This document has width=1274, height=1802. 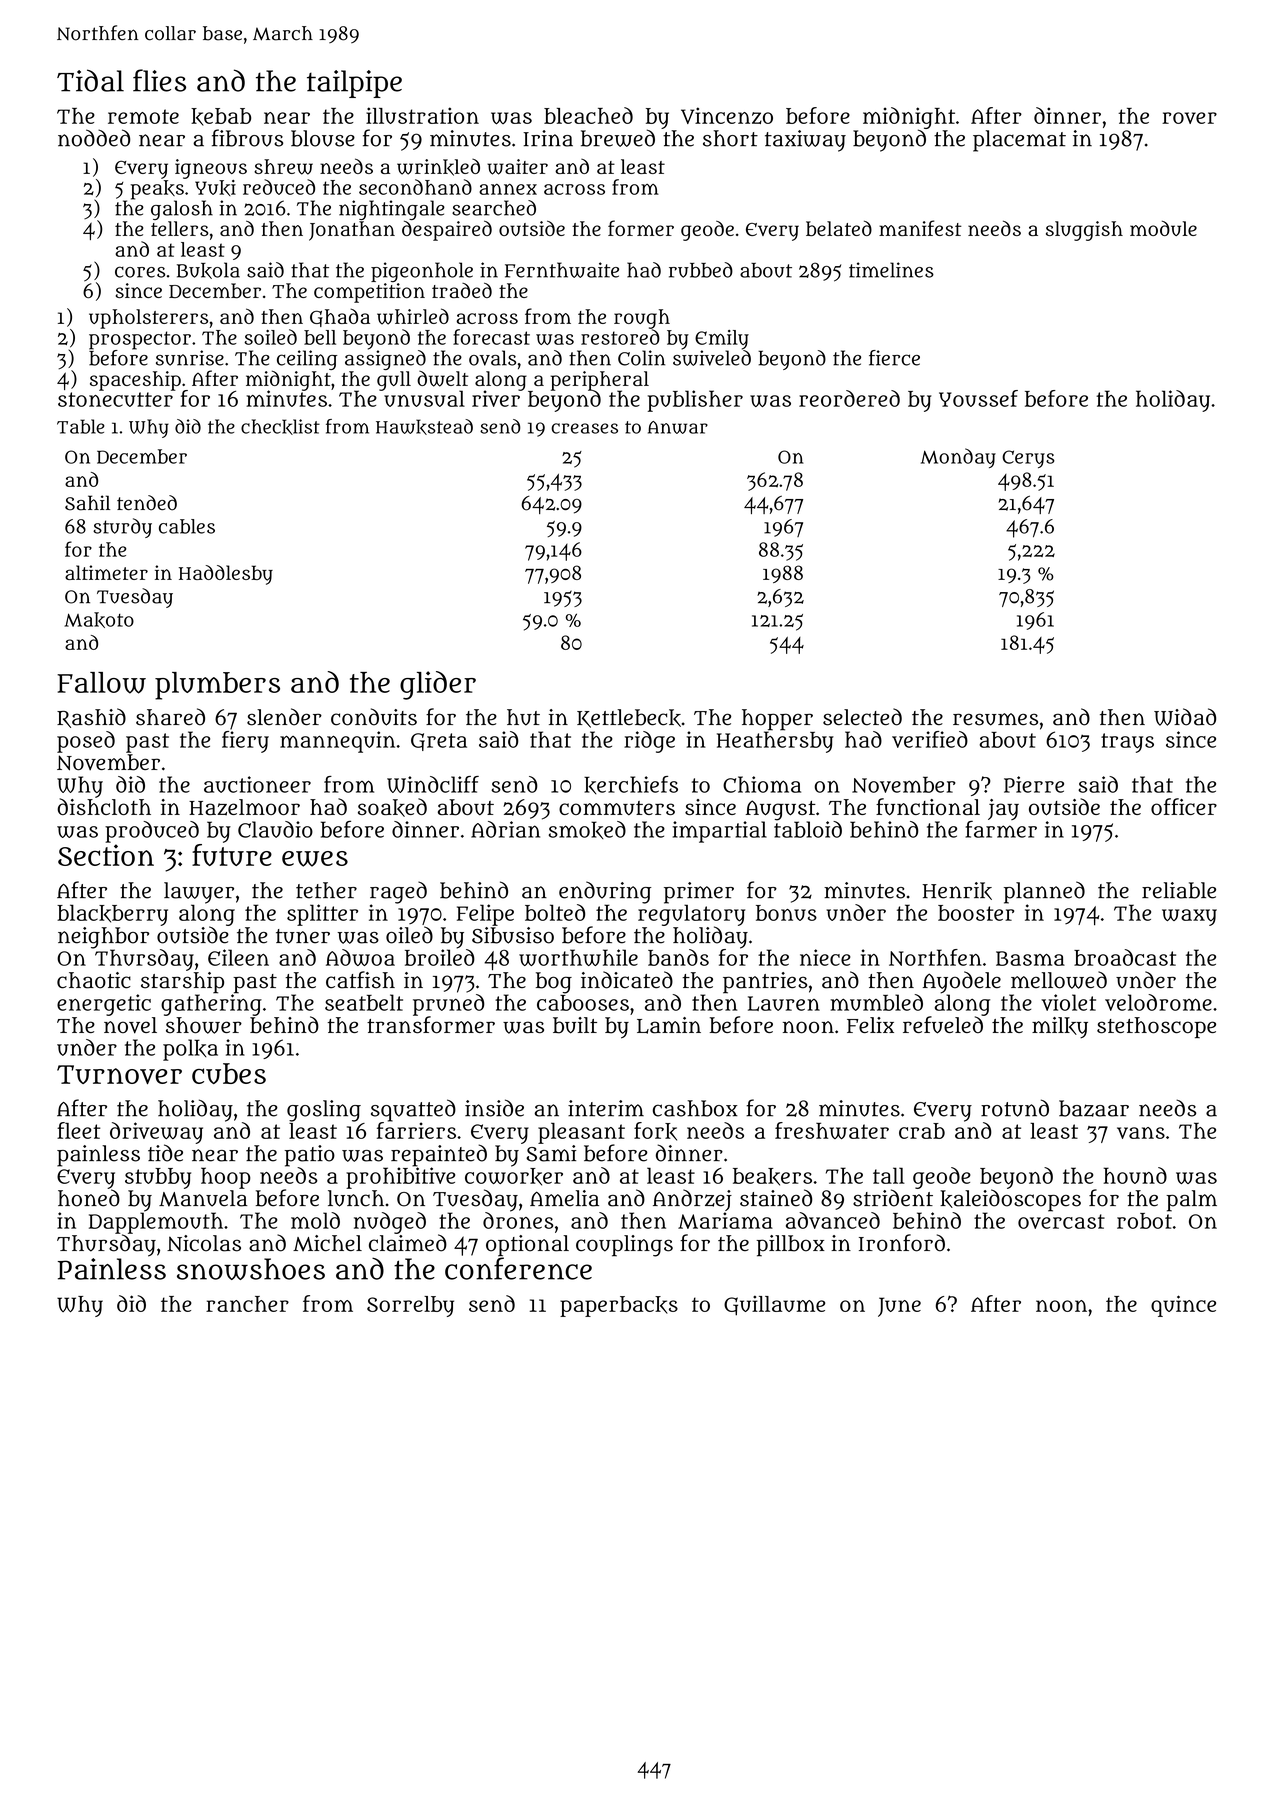 I want to click on stonecutter, so click(x=115, y=399).
